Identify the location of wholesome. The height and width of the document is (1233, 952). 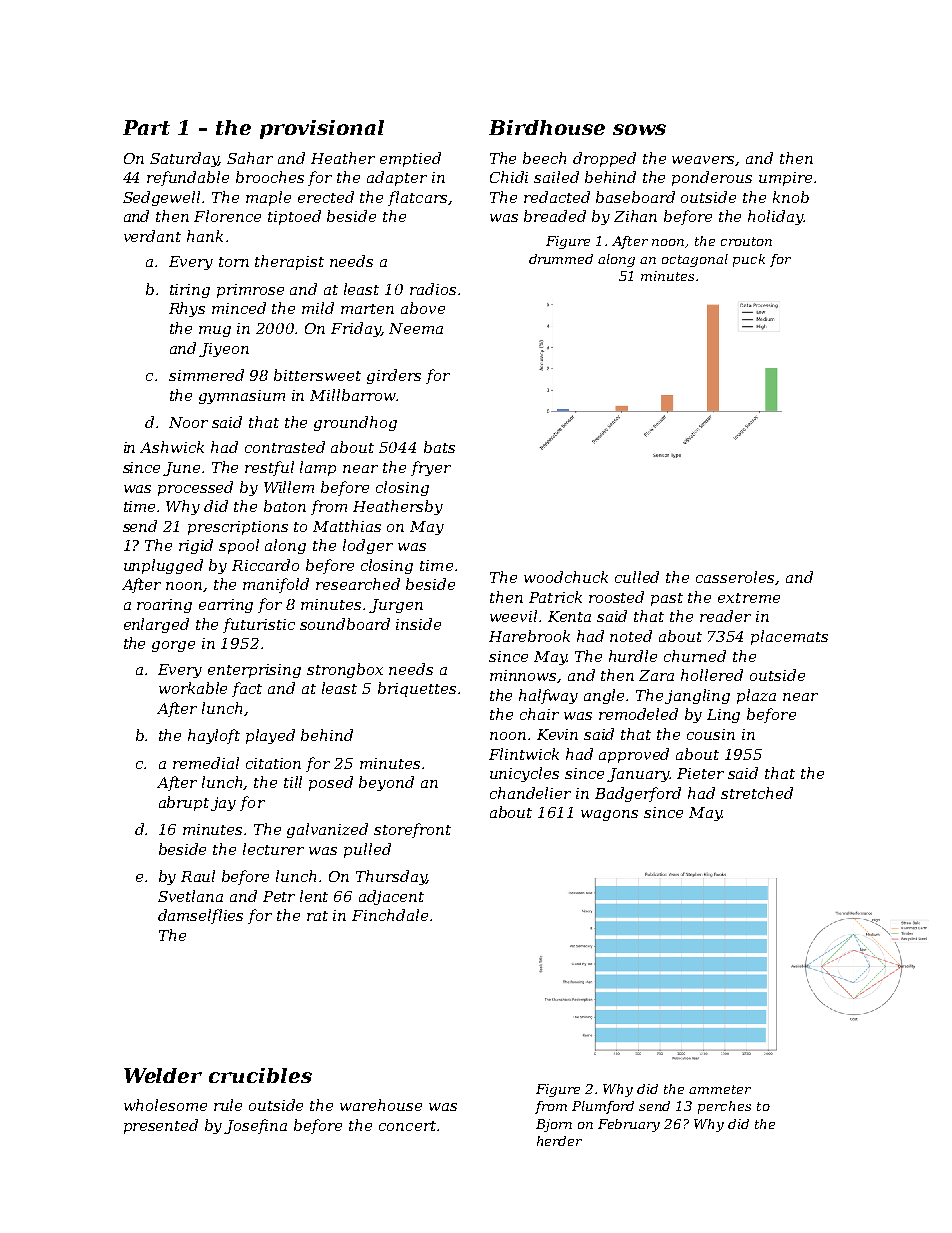
(165, 1105).
